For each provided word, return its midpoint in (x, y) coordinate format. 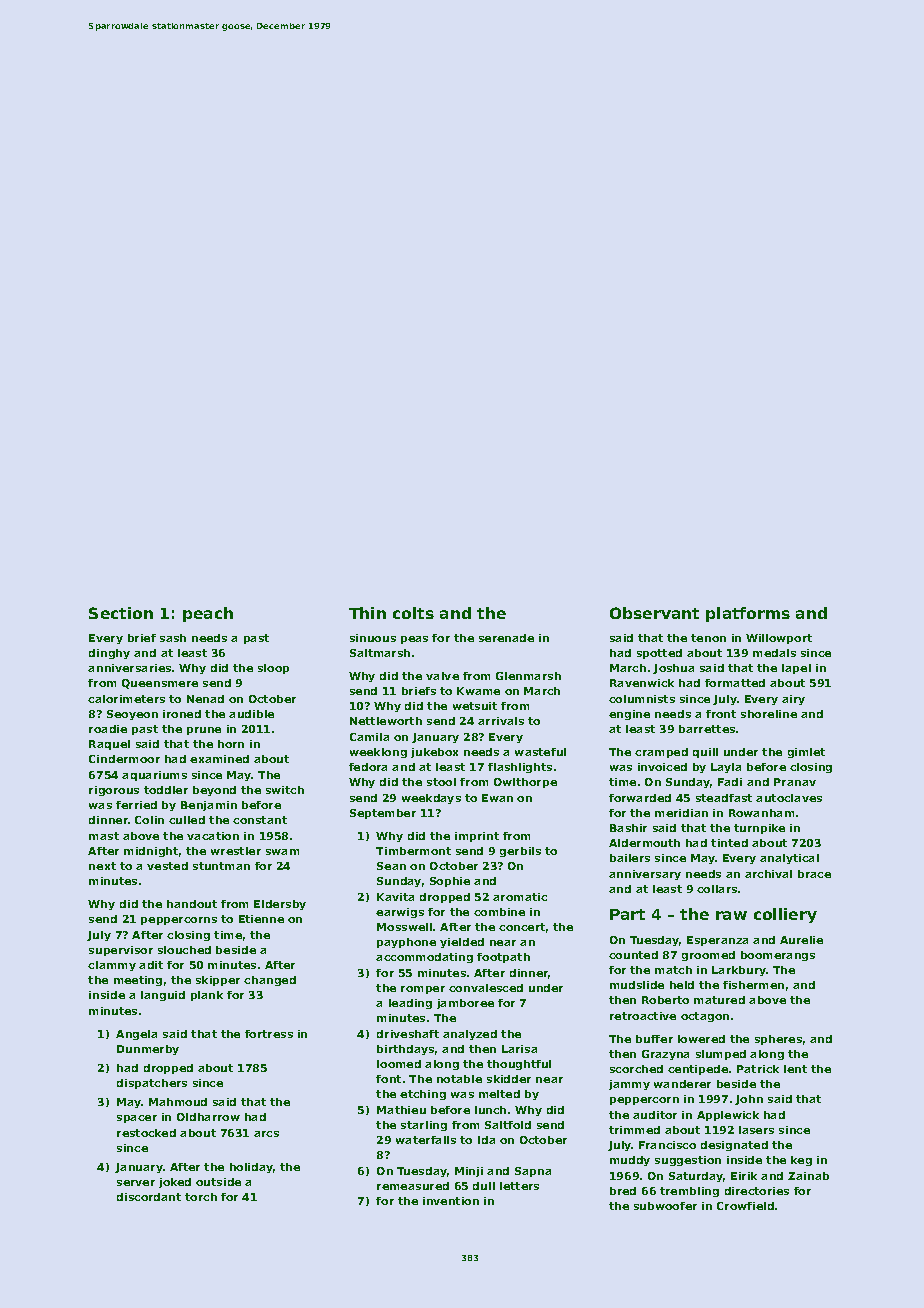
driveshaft (408, 1034)
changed (270, 981)
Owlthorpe (525, 783)
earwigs (400, 913)
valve (442, 676)
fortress (269, 1034)
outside (218, 1182)
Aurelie (801, 940)
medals (774, 653)
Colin (149, 820)
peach (208, 614)
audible (251, 714)
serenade (506, 638)
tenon (708, 638)
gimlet (806, 753)
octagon (705, 1017)
